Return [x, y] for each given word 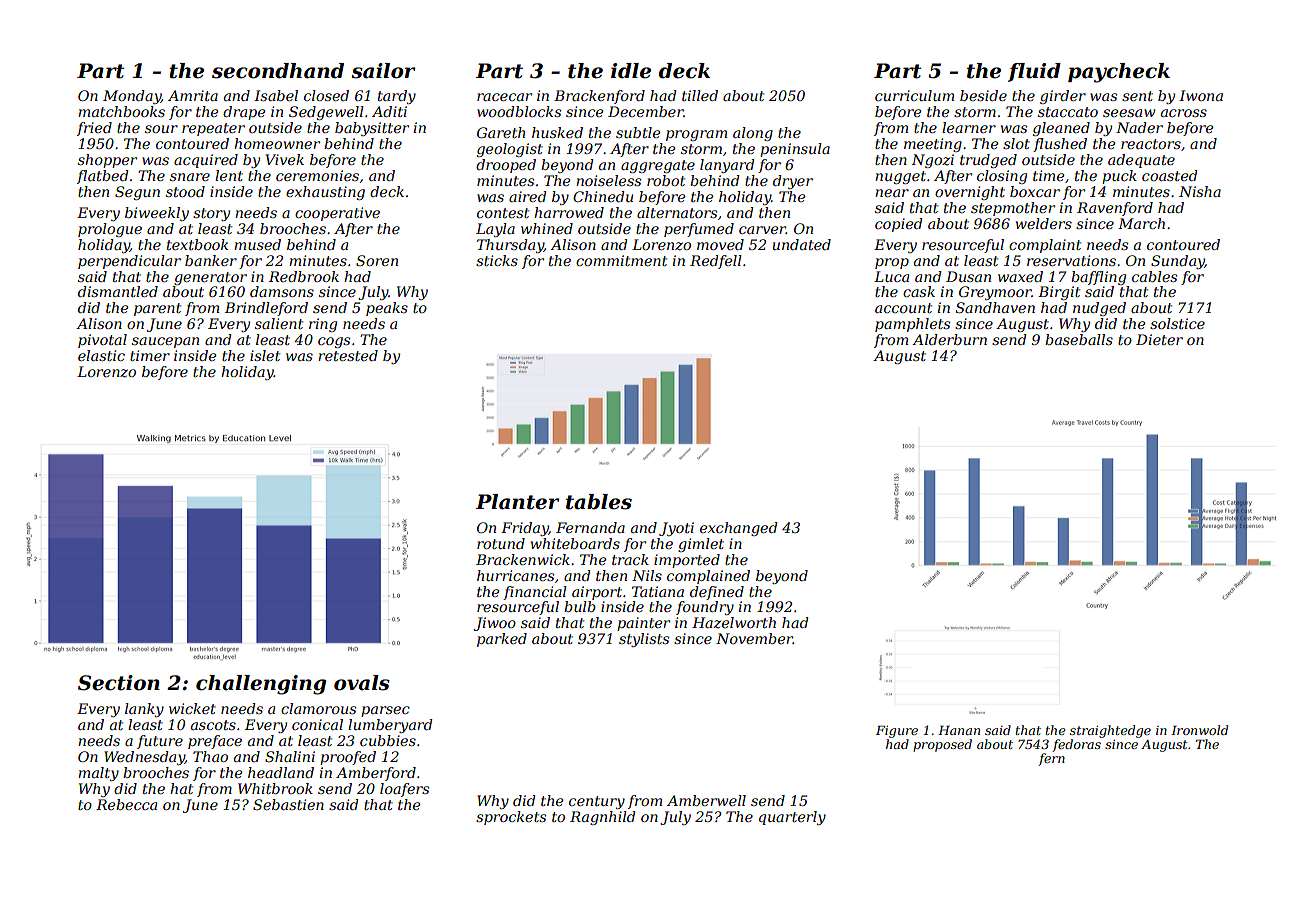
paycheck [1119, 73]
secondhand [278, 71]
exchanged [739, 529]
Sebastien [288, 804]
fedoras [1076, 745]
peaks [387, 309]
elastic [101, 355]
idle [631, 71]
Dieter [1159, 339]
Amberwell [706, 800]
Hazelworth [734, 623]
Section [119, 683]
